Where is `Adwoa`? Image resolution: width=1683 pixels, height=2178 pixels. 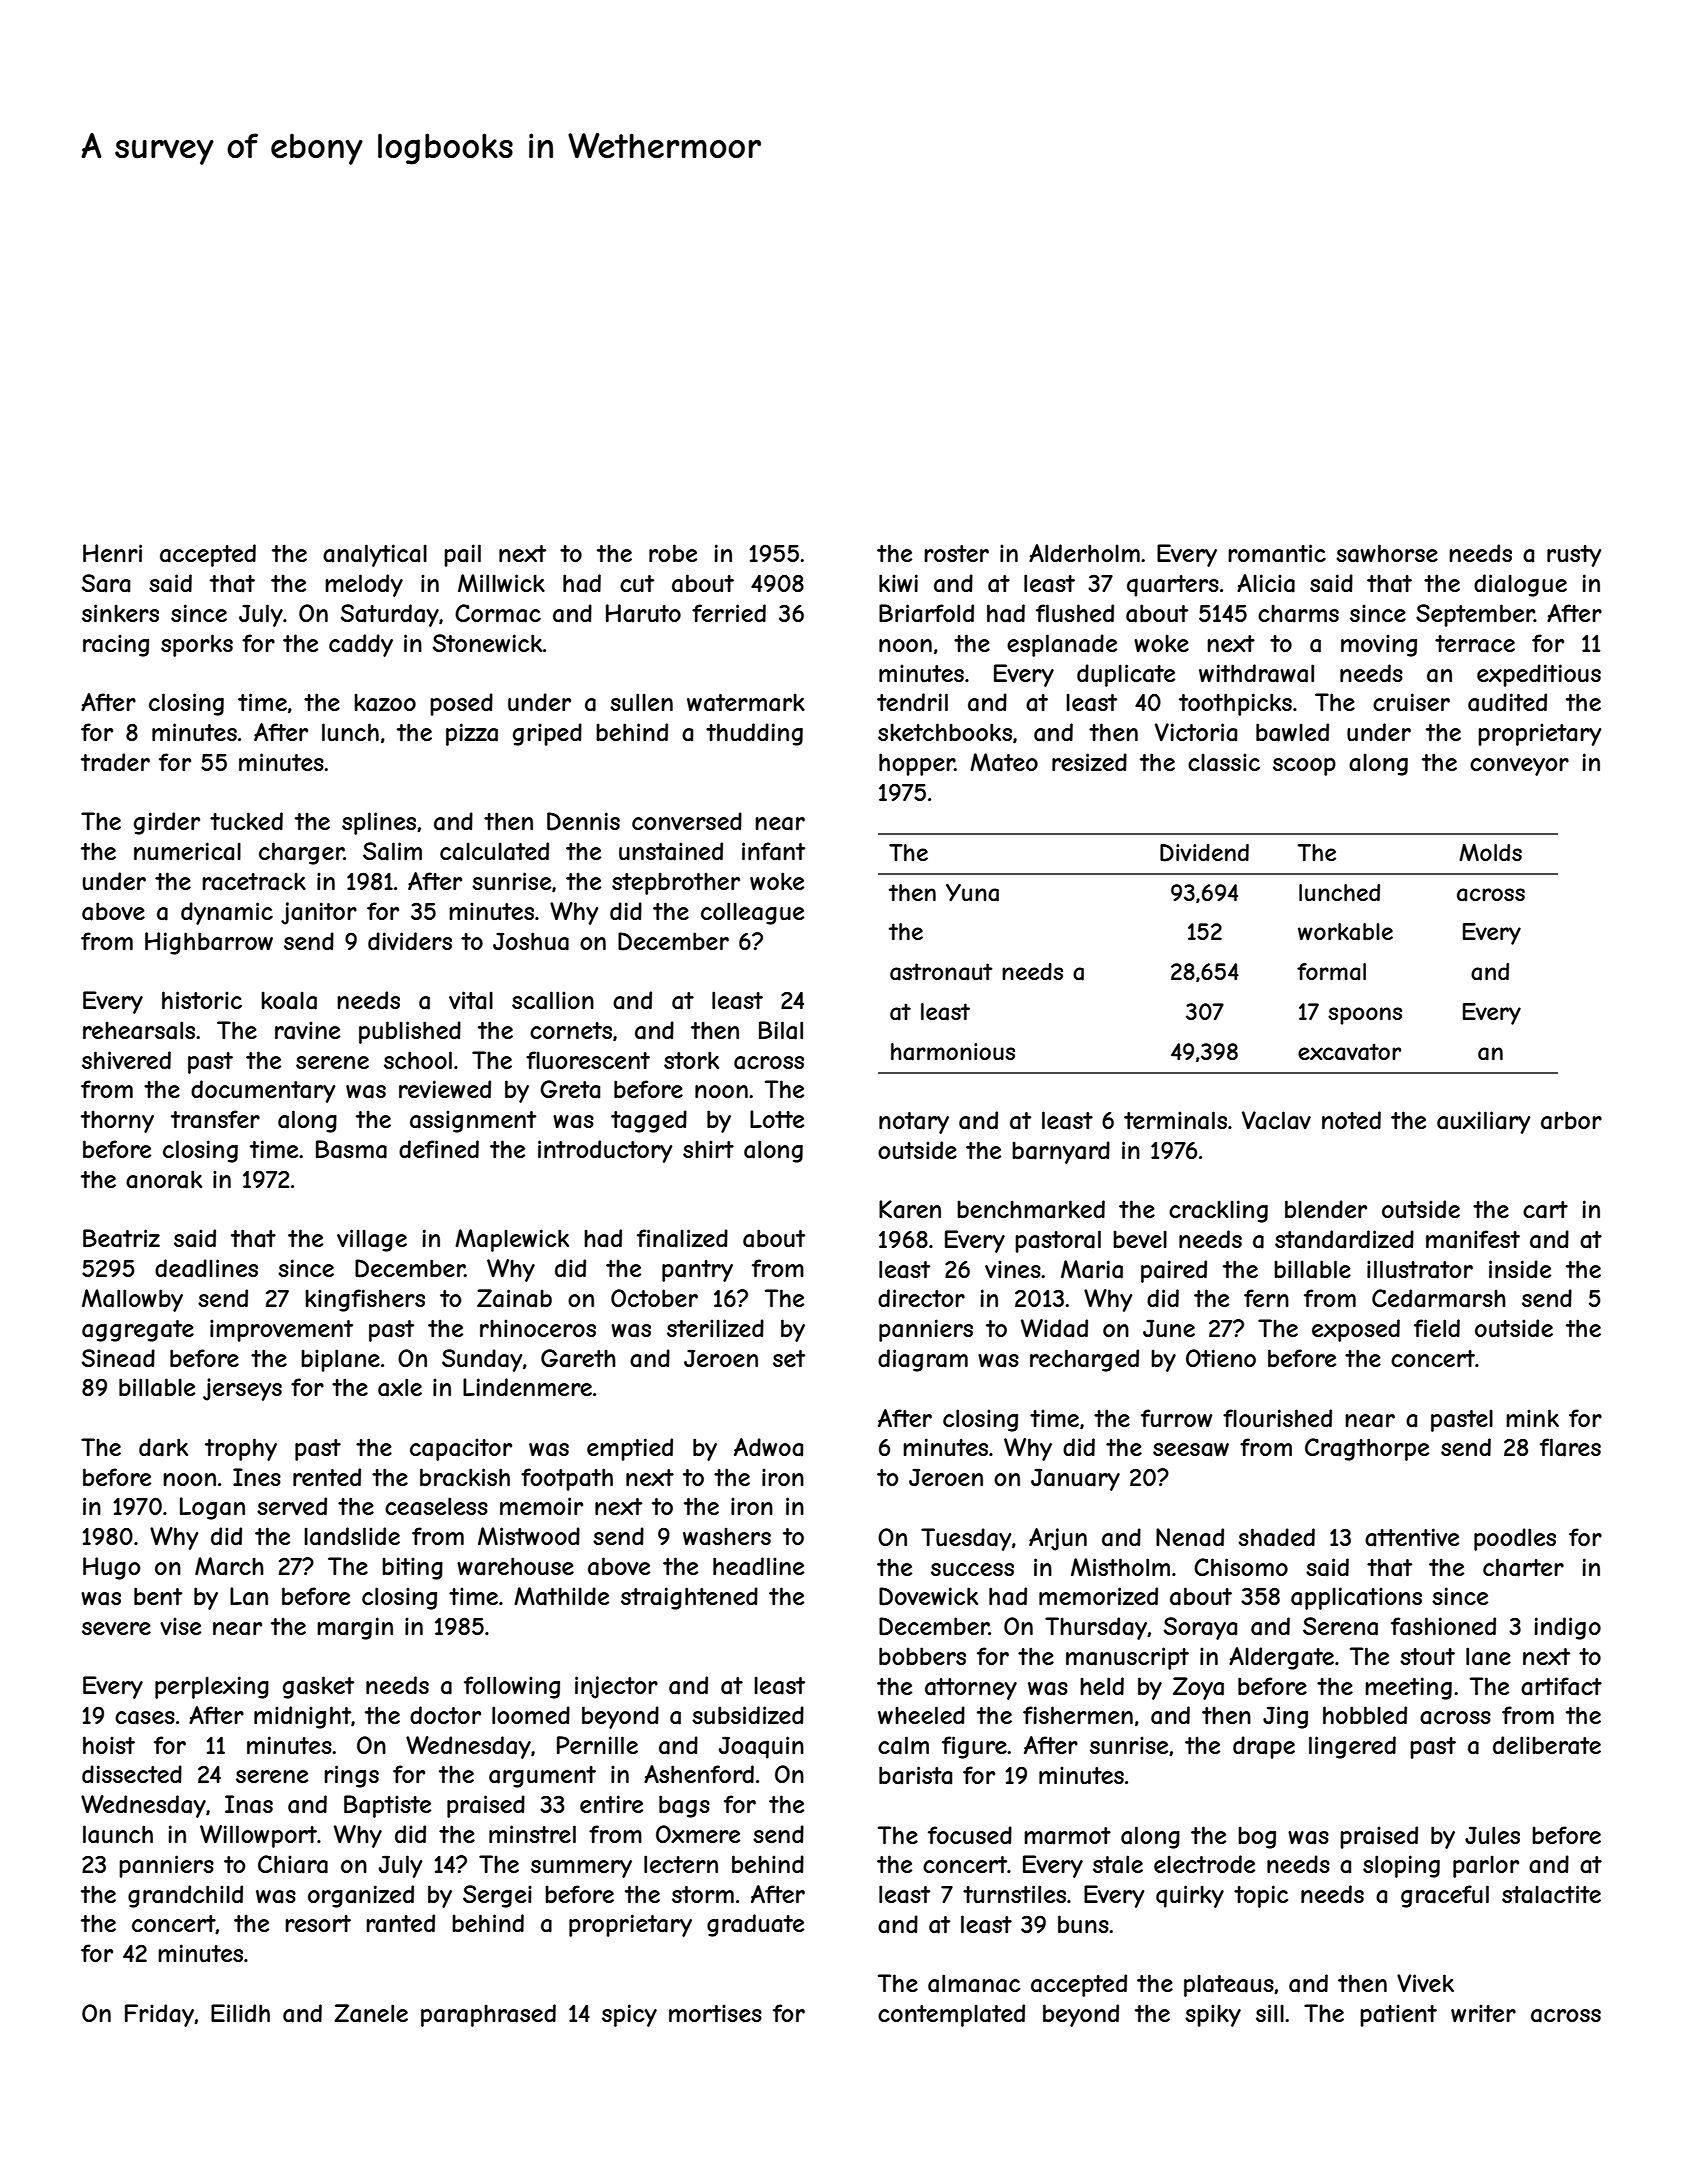
Adwoa is located at coordinates (768, 1447).
